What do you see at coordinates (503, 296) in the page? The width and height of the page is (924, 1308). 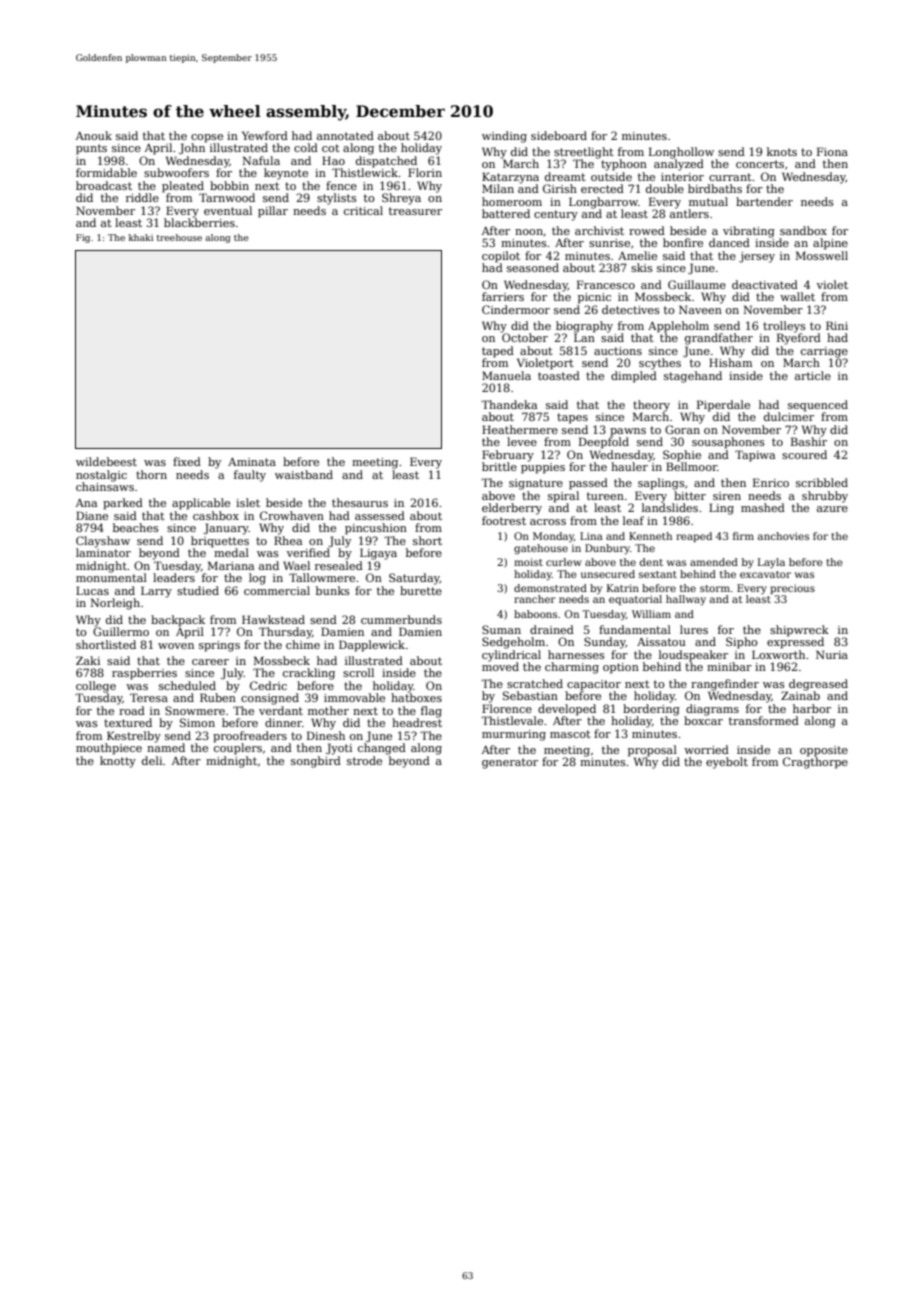 I see `farriers` at bounding box center [503, 296].
